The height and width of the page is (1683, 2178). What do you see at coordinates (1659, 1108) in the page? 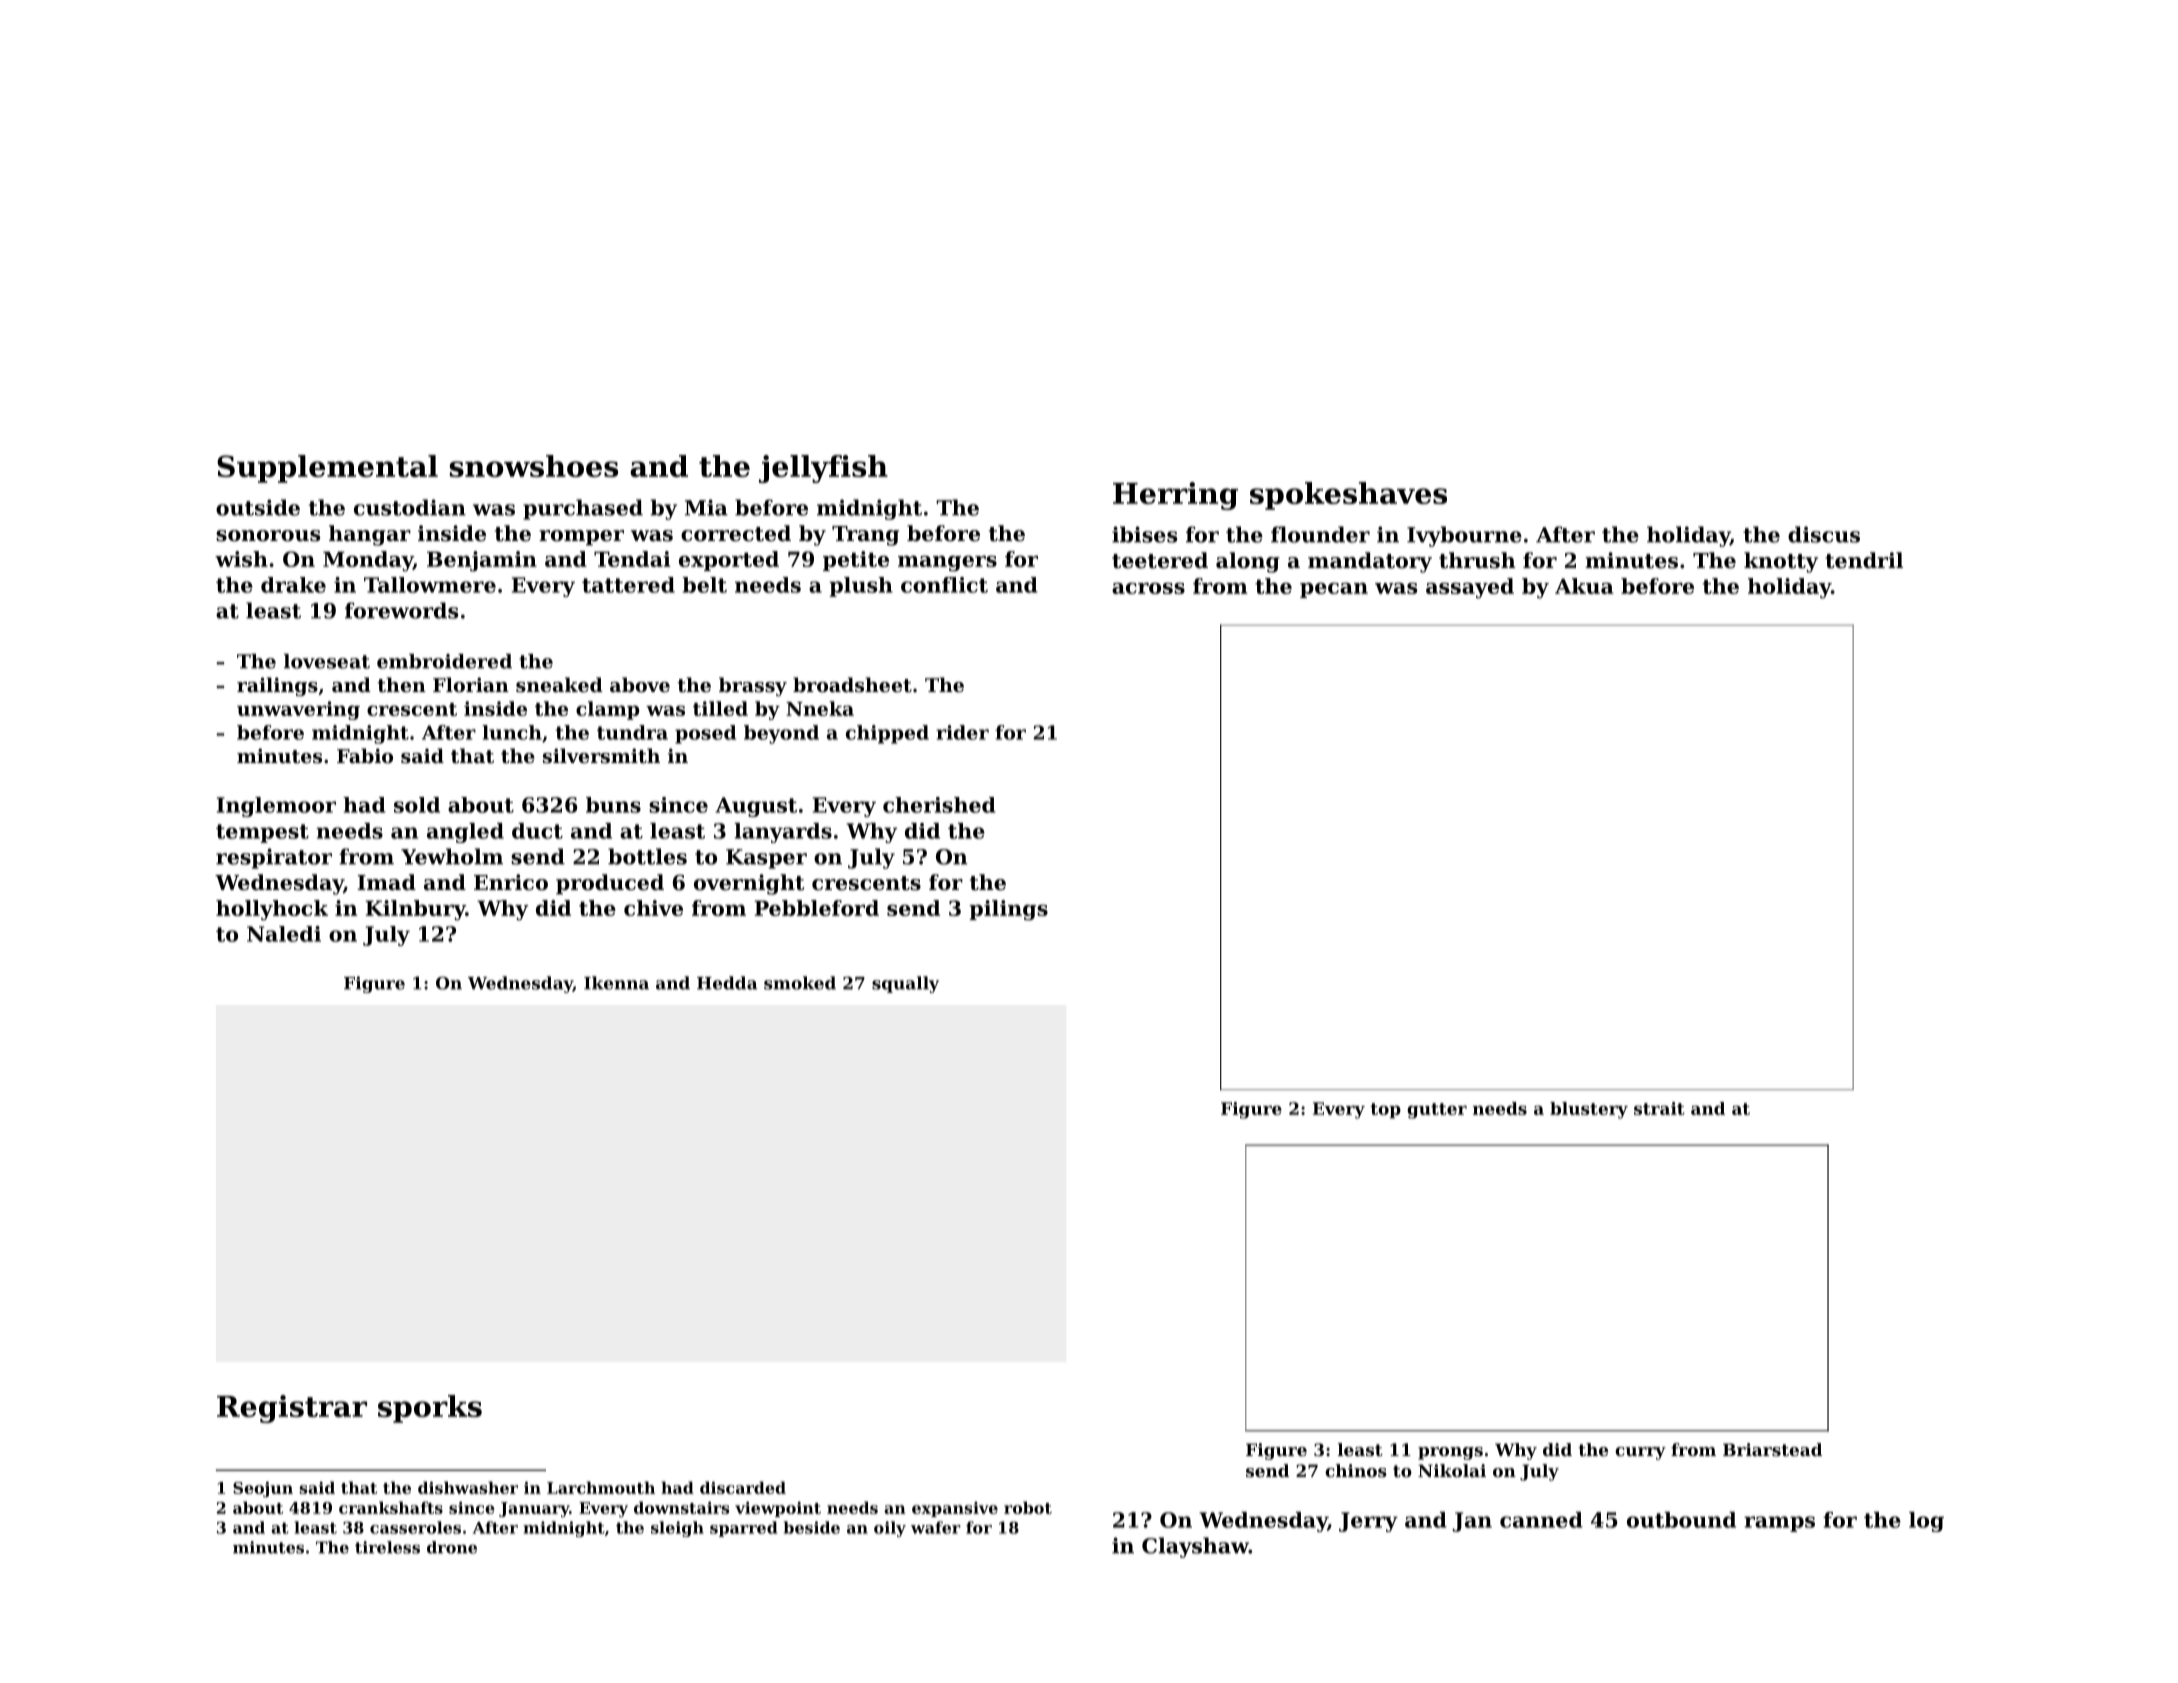
I see `strait` at bounding box center [1659, 1108].
